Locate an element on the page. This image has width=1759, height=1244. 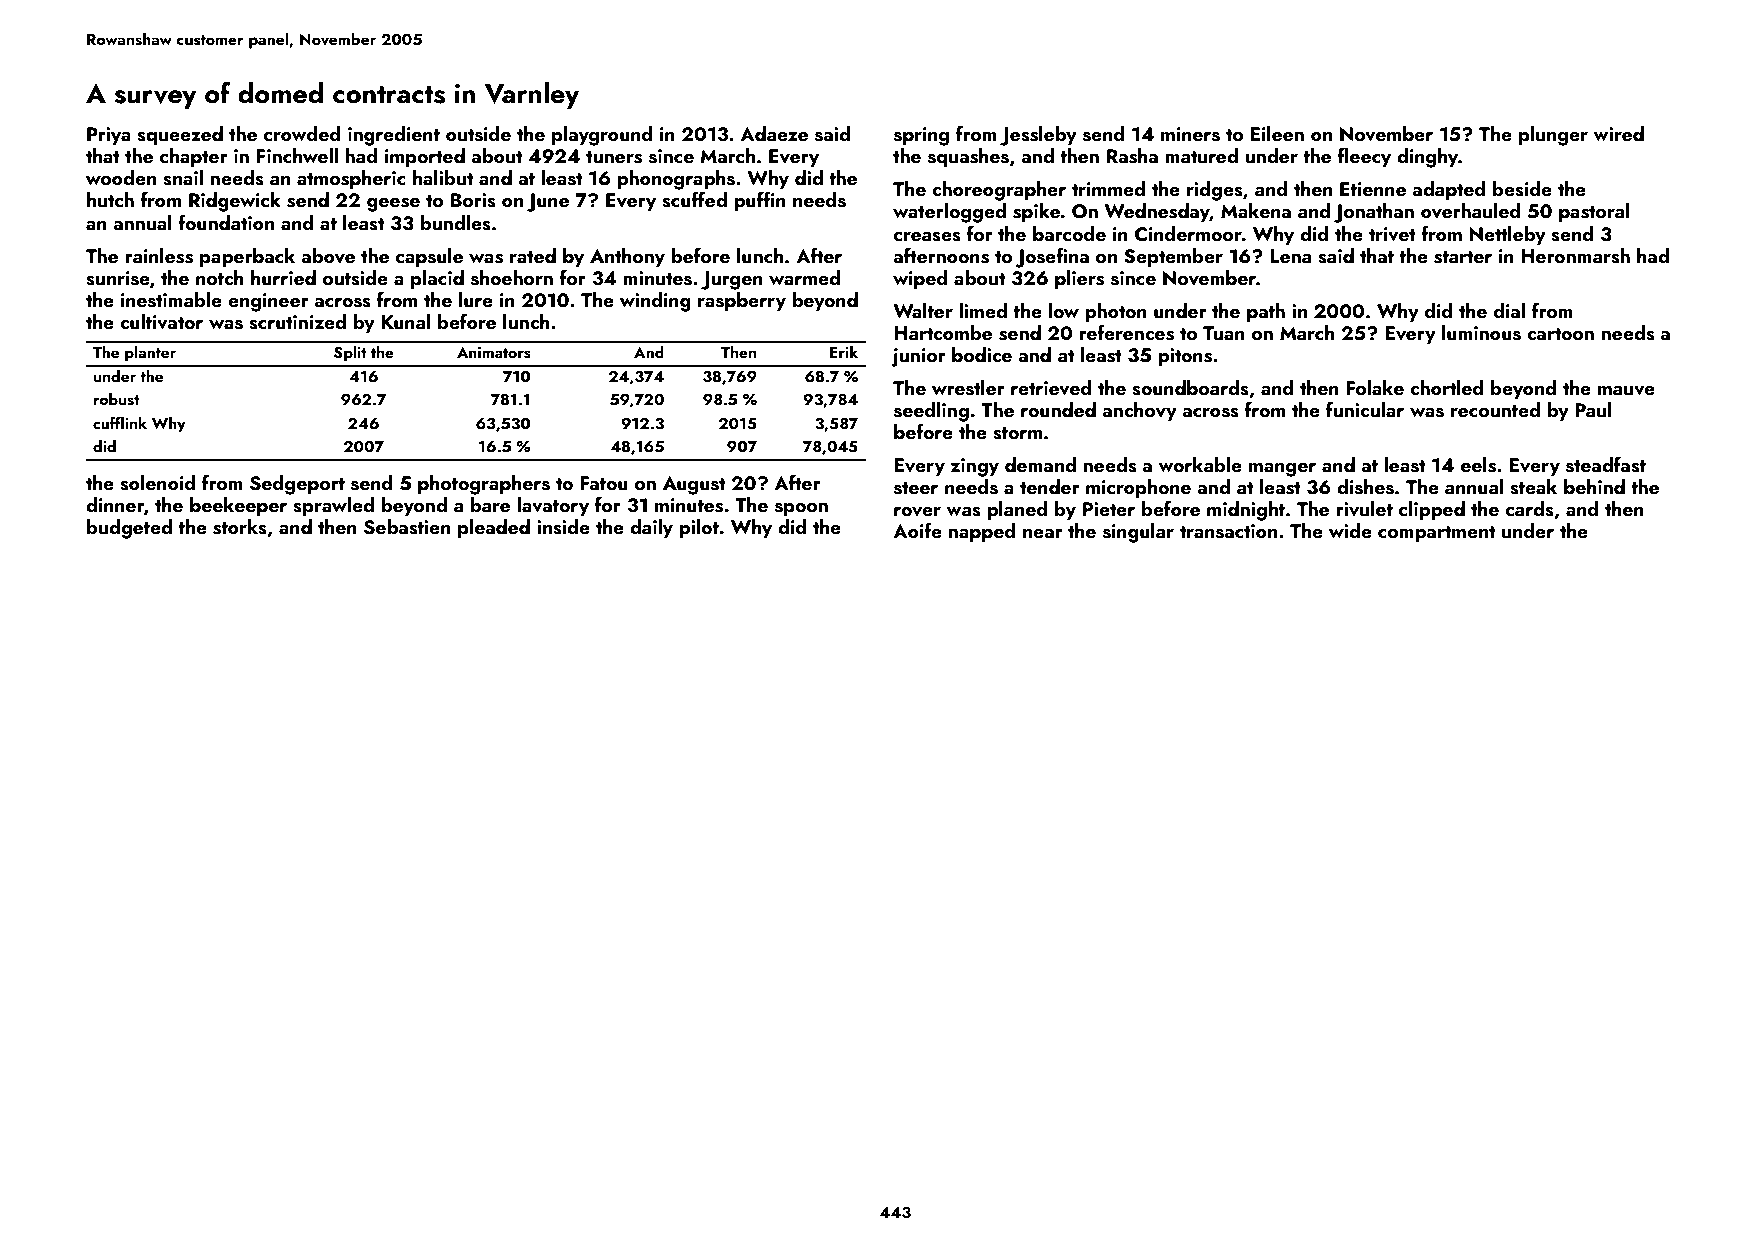
recounted is located at coordinates (1495, 409).
